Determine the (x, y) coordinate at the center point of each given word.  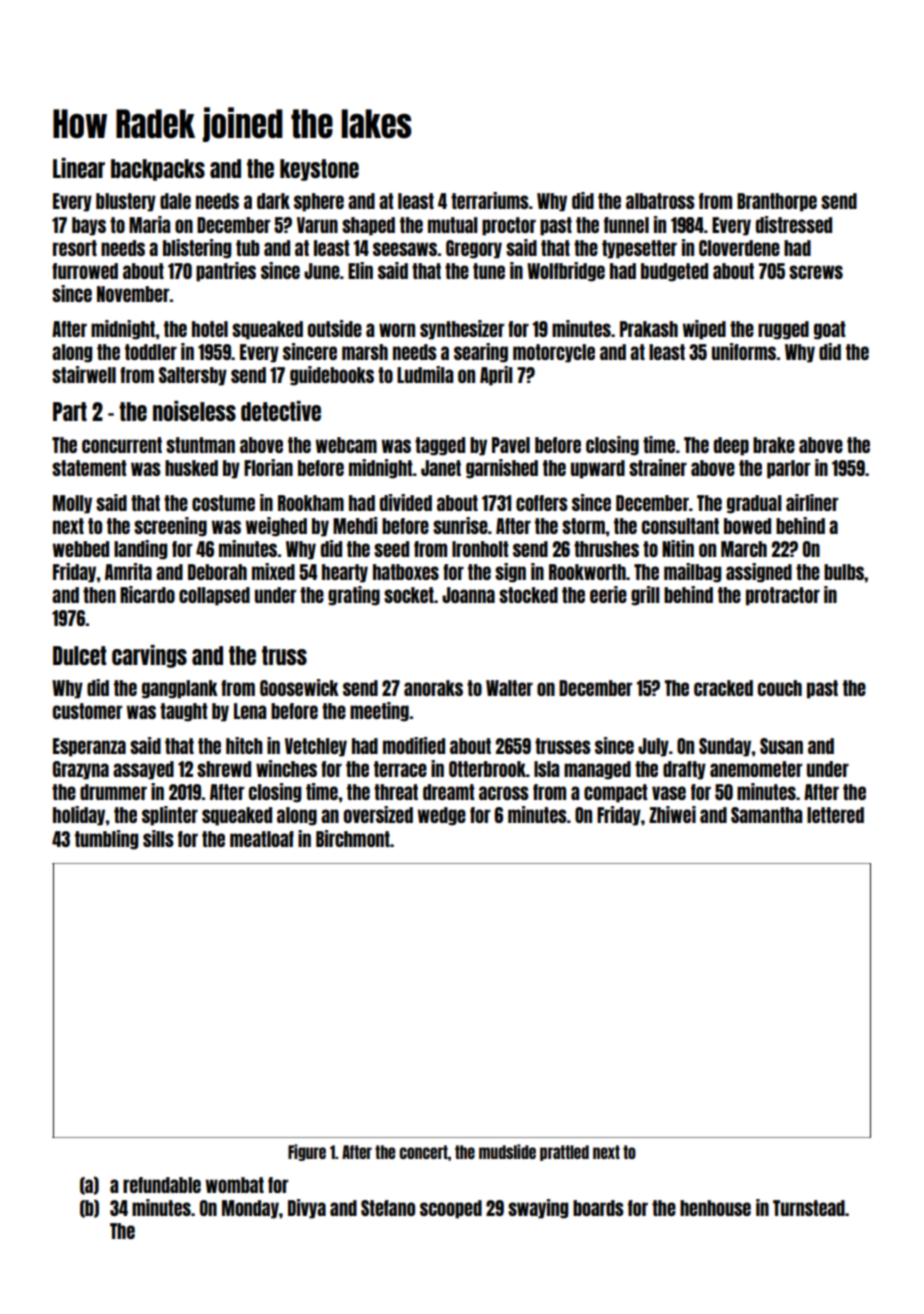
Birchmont (353, 838)
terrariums (490, 200)
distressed (794, 224)
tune (489, 271)
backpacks (158, 170)
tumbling (107, 840)
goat (829, 330)
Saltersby (193, 376)
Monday (250, 1209)
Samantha (766, 815)
